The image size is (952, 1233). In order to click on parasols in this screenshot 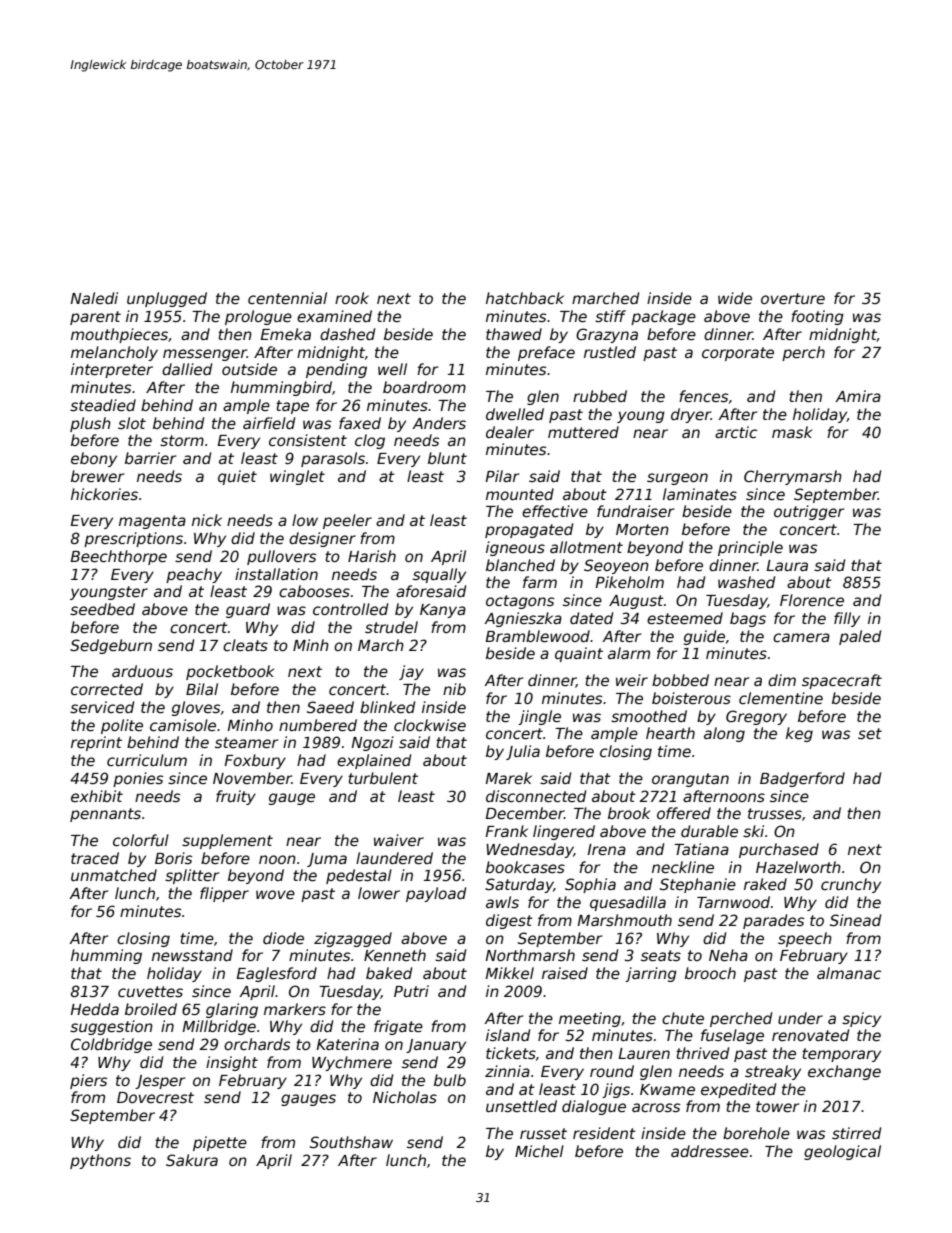, I will do `click(333, 459)`.
